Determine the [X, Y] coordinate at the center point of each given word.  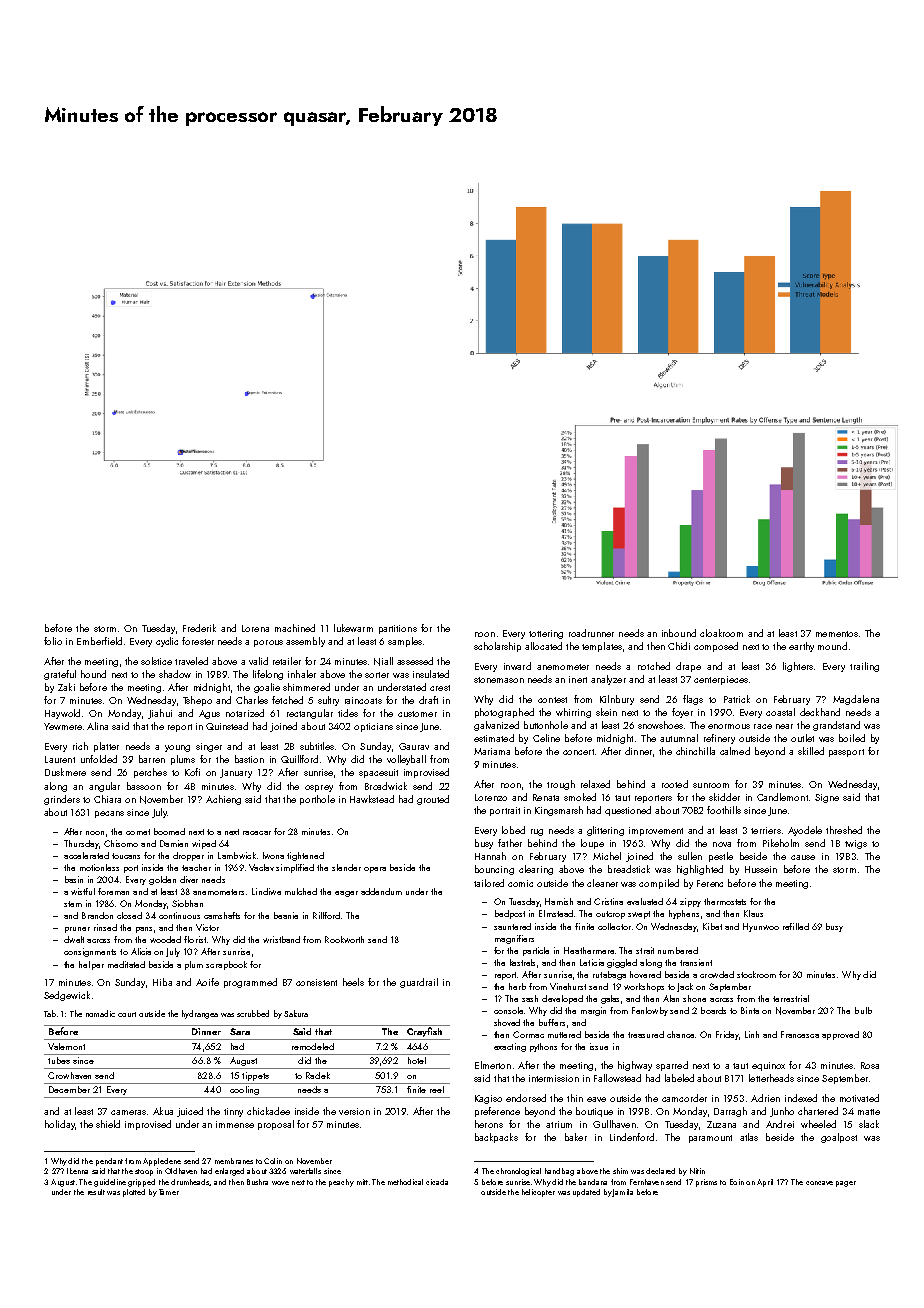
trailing [864, 667]
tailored [489, 883]
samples [405, 642]
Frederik [199, 628]
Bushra [257, 1182]
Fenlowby [650, 1011]
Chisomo [121, 843]
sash [530, 998]
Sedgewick [67, 996]
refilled [796, 926]
